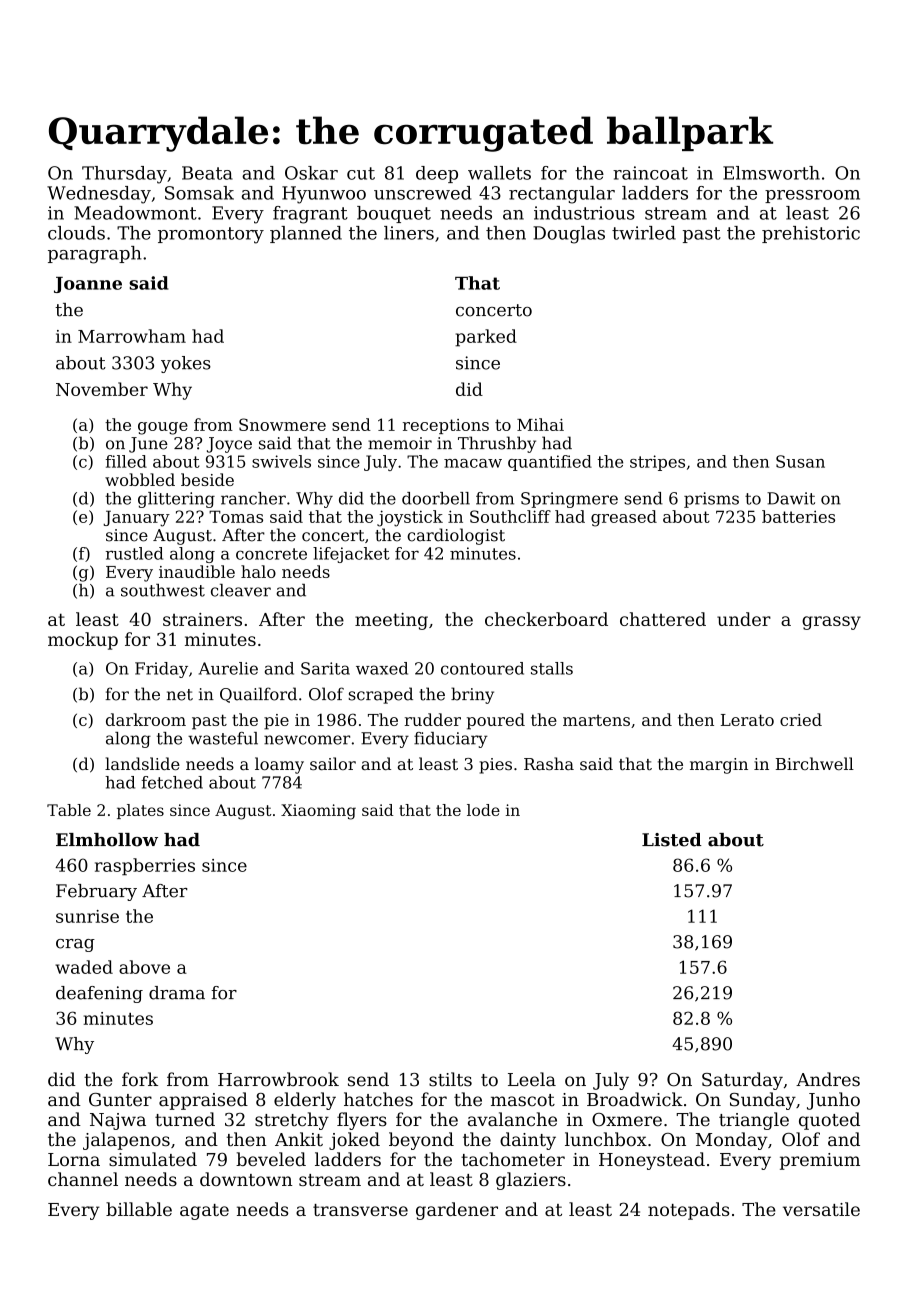 This screenshot has width=908, height=1316. What do you see at coordinates (139, 1209) in the screenshot?
I see `billable` at bounding box center [139, 1209].
